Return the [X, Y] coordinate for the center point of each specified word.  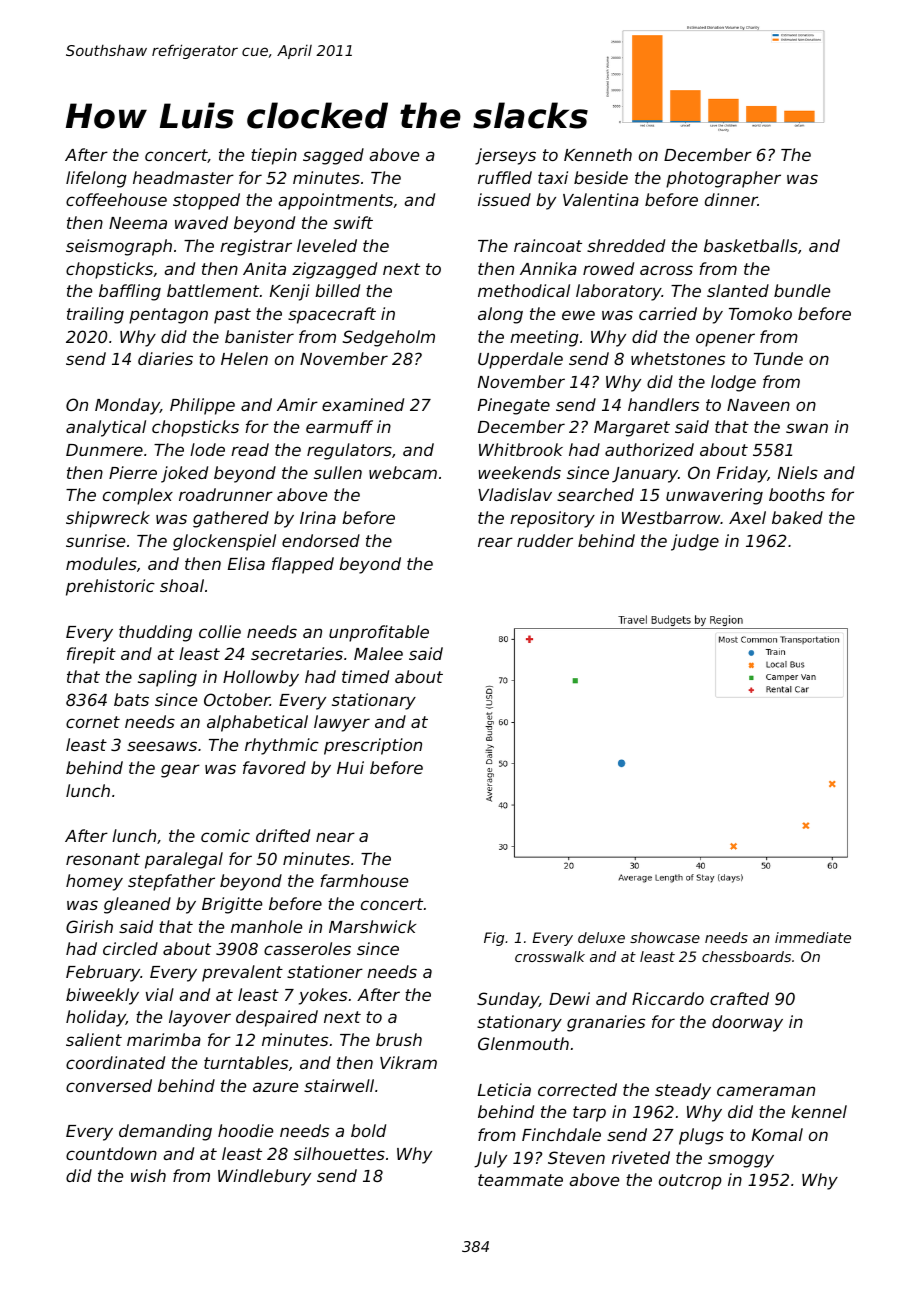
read [250, 449]
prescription [373, 746]
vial [160, 994]
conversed [109, 1085]
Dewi [569, 998]
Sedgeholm [389, 338]
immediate [813, 937]
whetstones [678, 358]
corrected [577, 1089]
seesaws [162, 746]
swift [353, 222]
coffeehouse [116, 199]
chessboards [746, 956]
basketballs [751, 245]
